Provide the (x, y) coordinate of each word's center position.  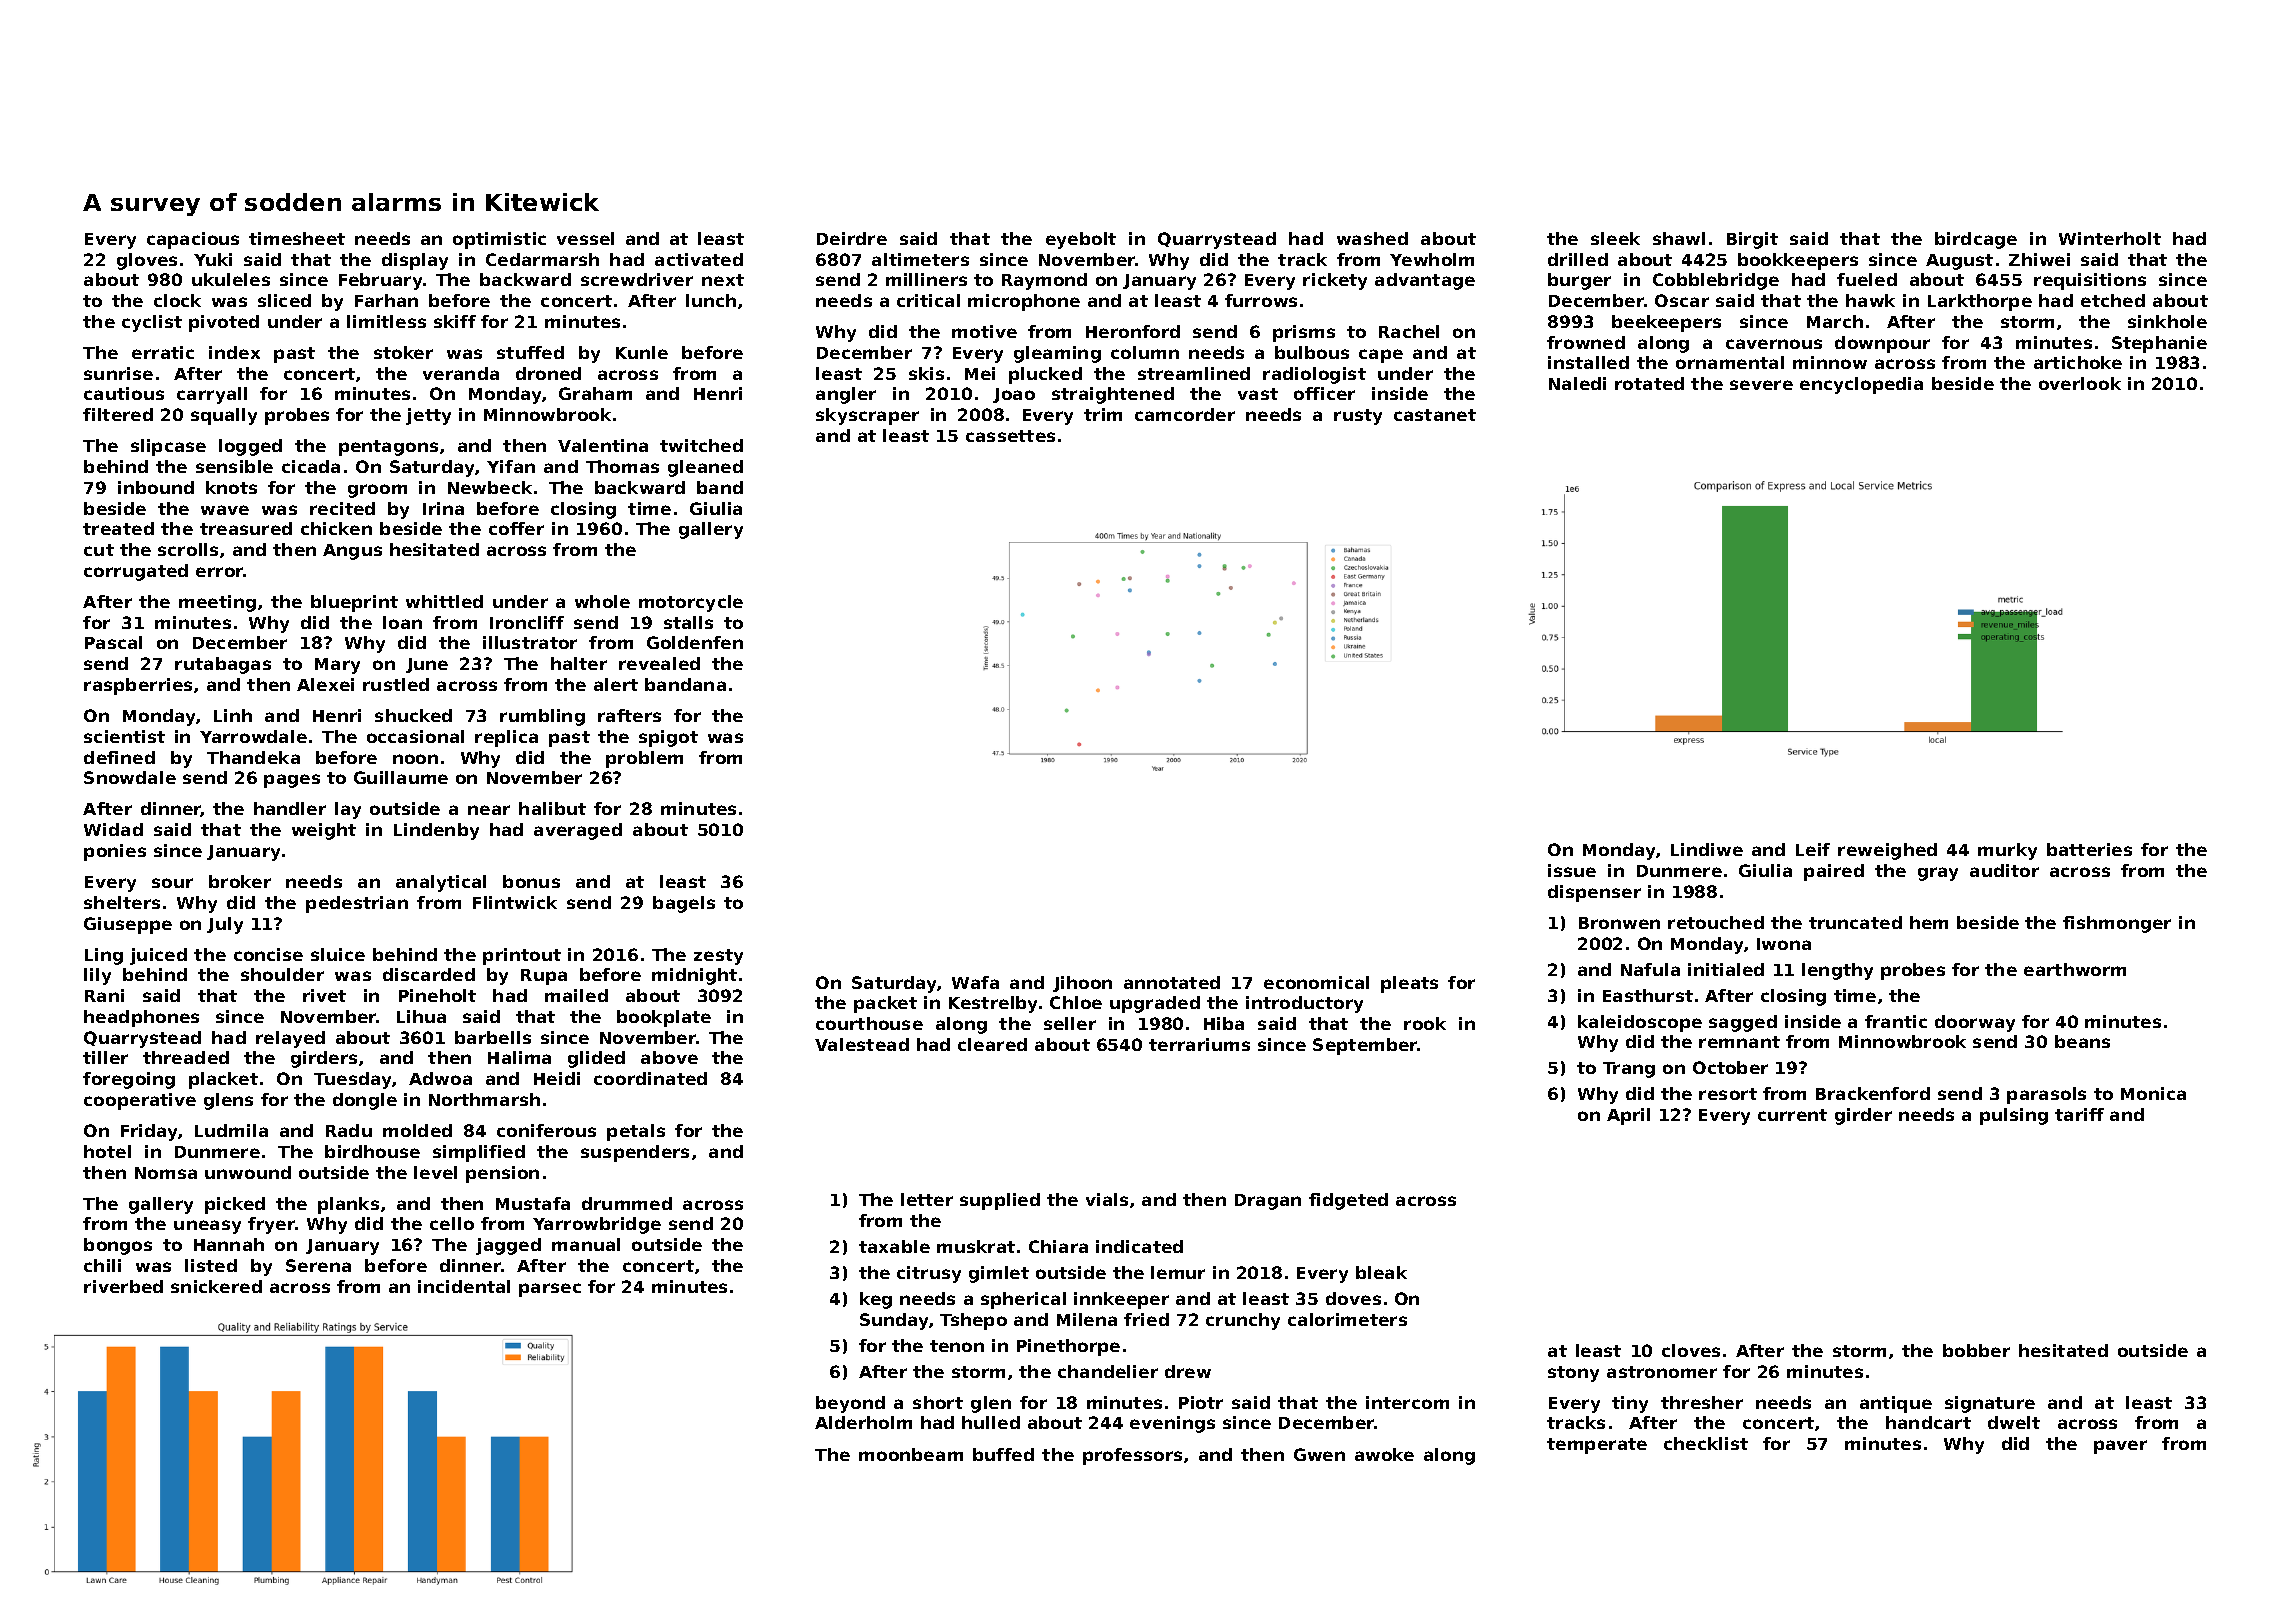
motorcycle (691, 603)
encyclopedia (1861, 385)
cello (452, 1223)
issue (1572, 870)
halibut (552, 808)
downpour (1882, 344)
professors (1132, 1456)
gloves (147, 261)
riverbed (123, 1286)
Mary (337, 666)
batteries (2089, 849)
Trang (1629, 1070)
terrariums (1199, 1044)
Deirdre (852, 238)
